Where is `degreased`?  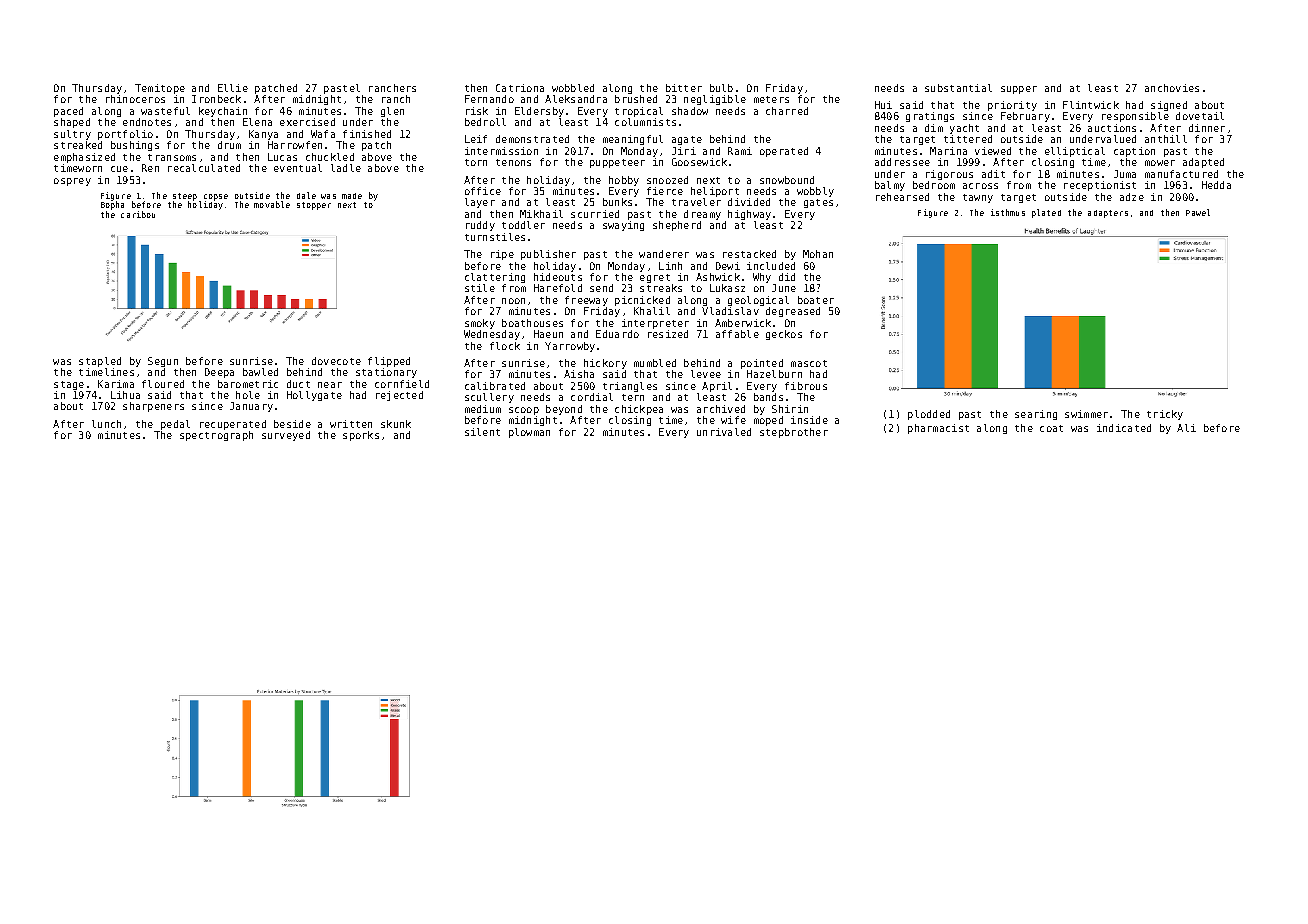
degreased is located at coordinates (793, 312).
